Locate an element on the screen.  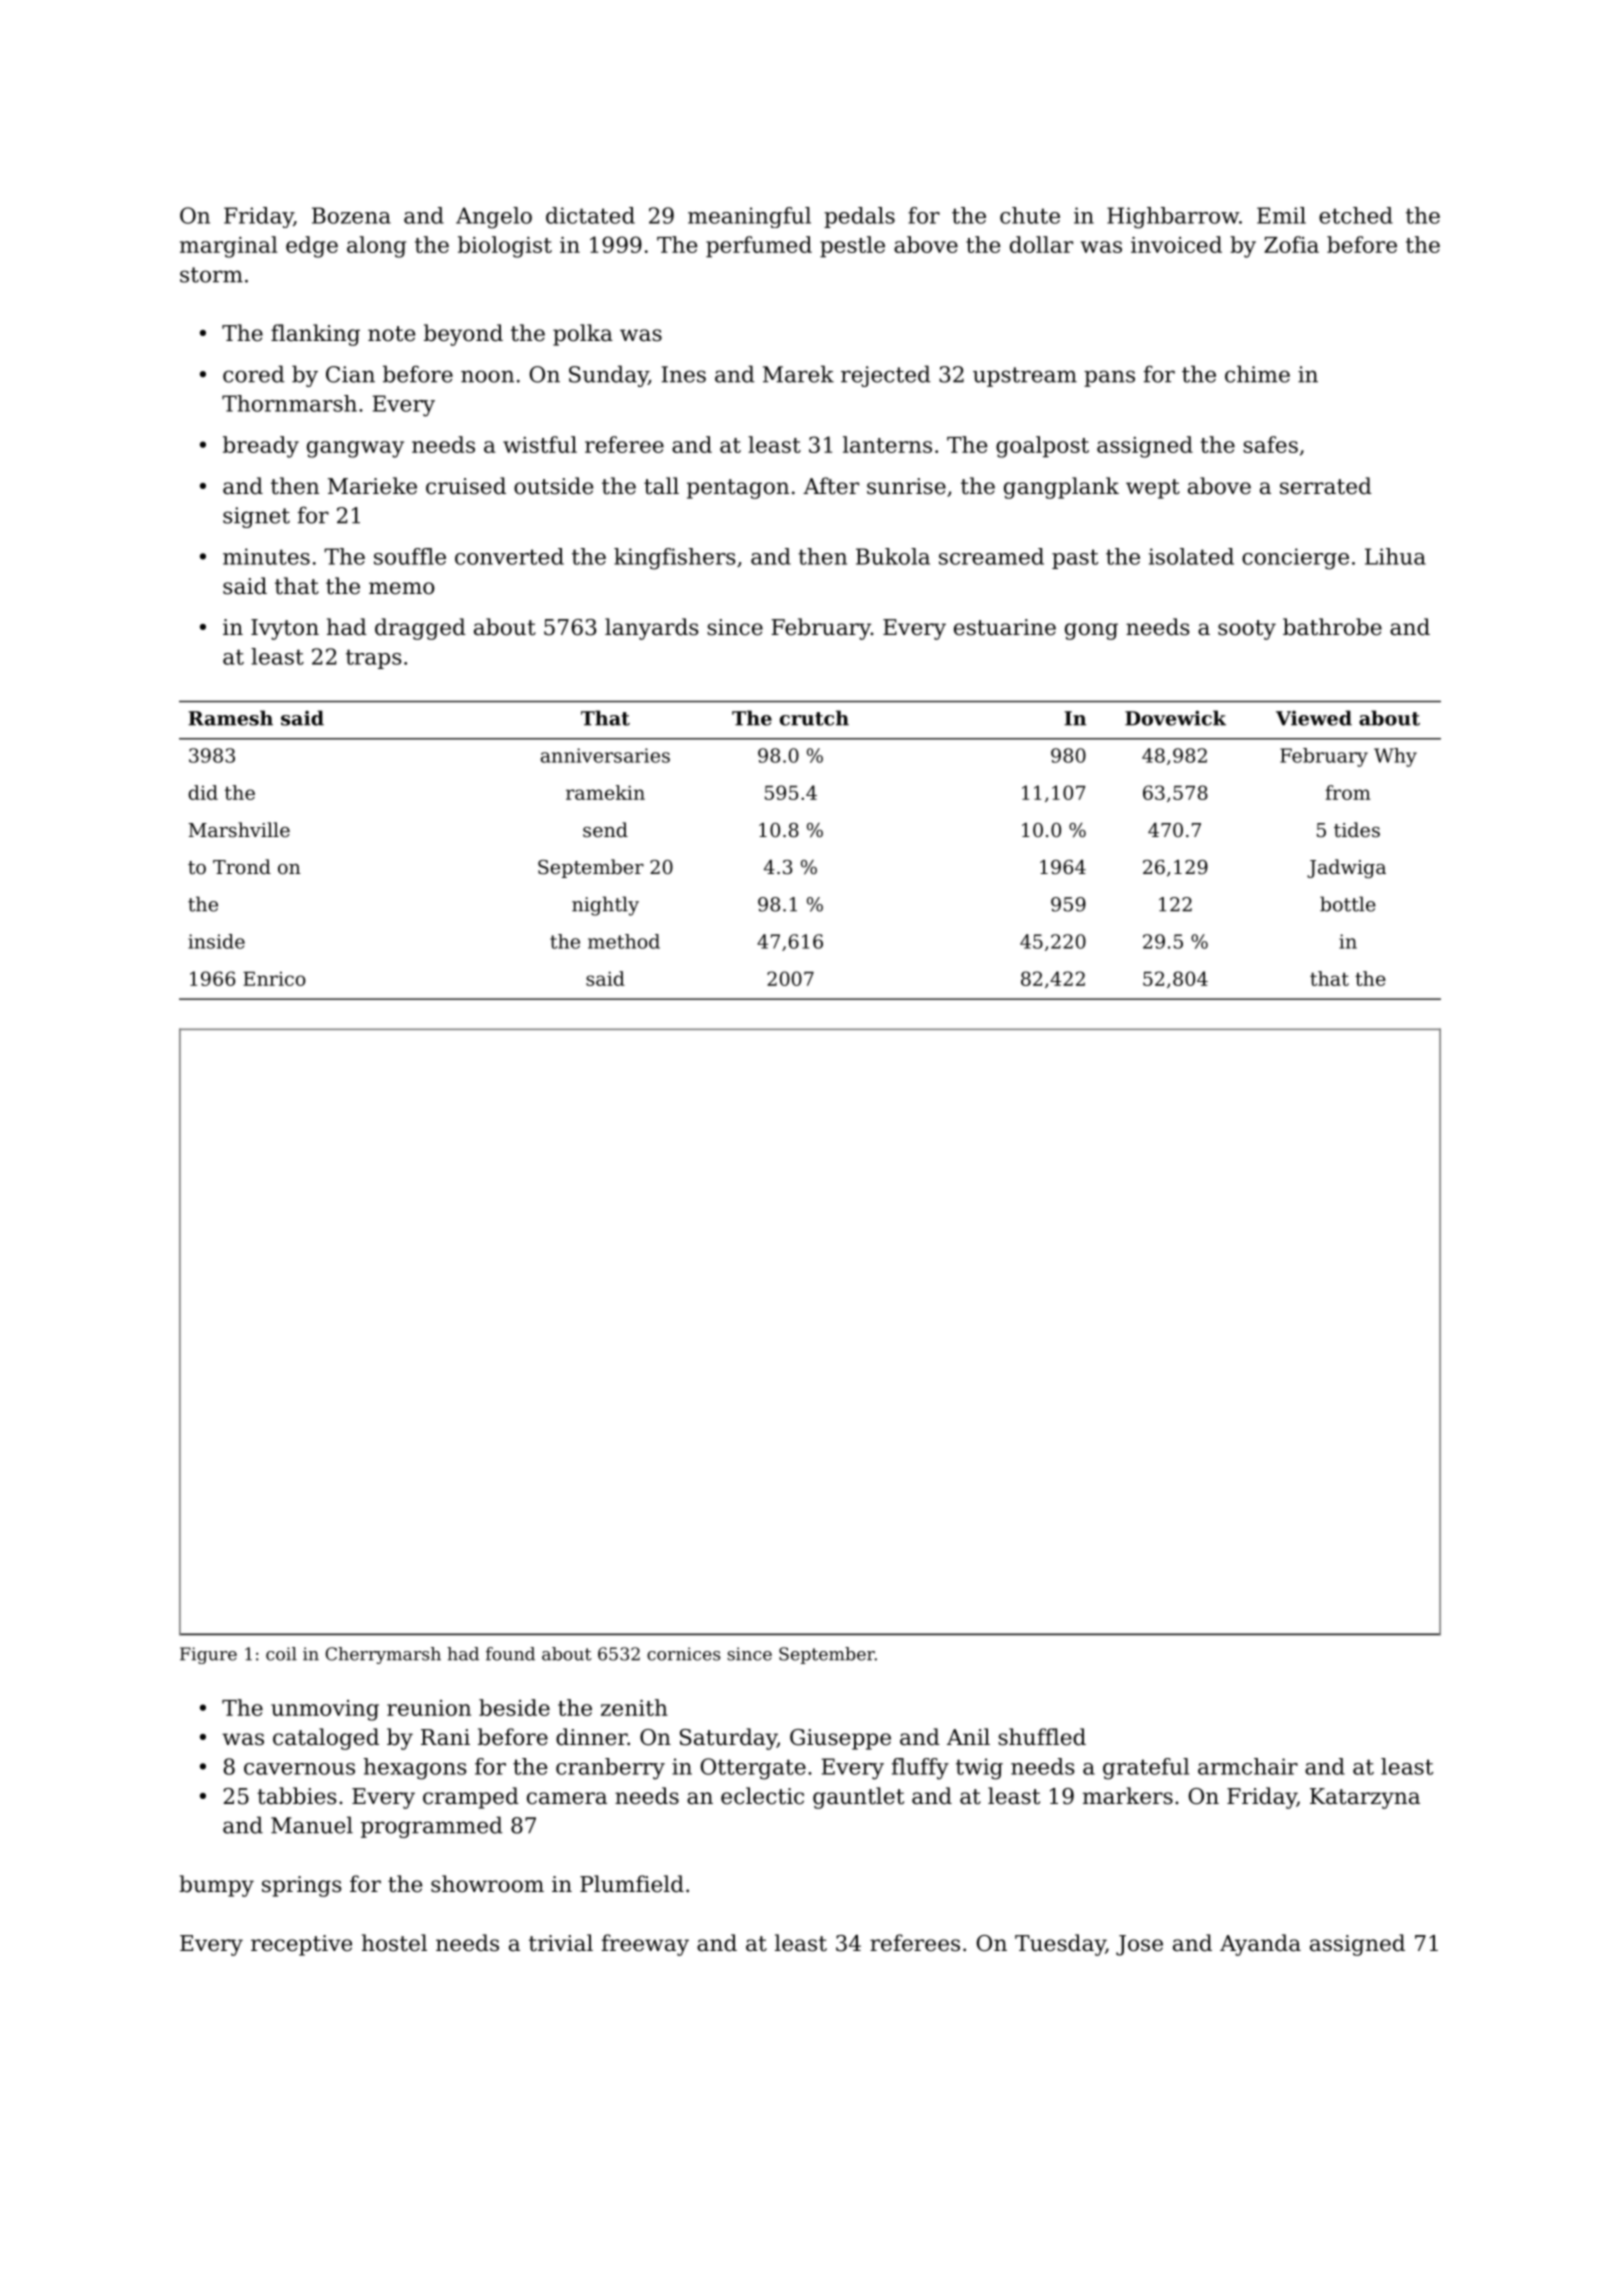
Highbarrow is located at coordinates (1173, 218).
